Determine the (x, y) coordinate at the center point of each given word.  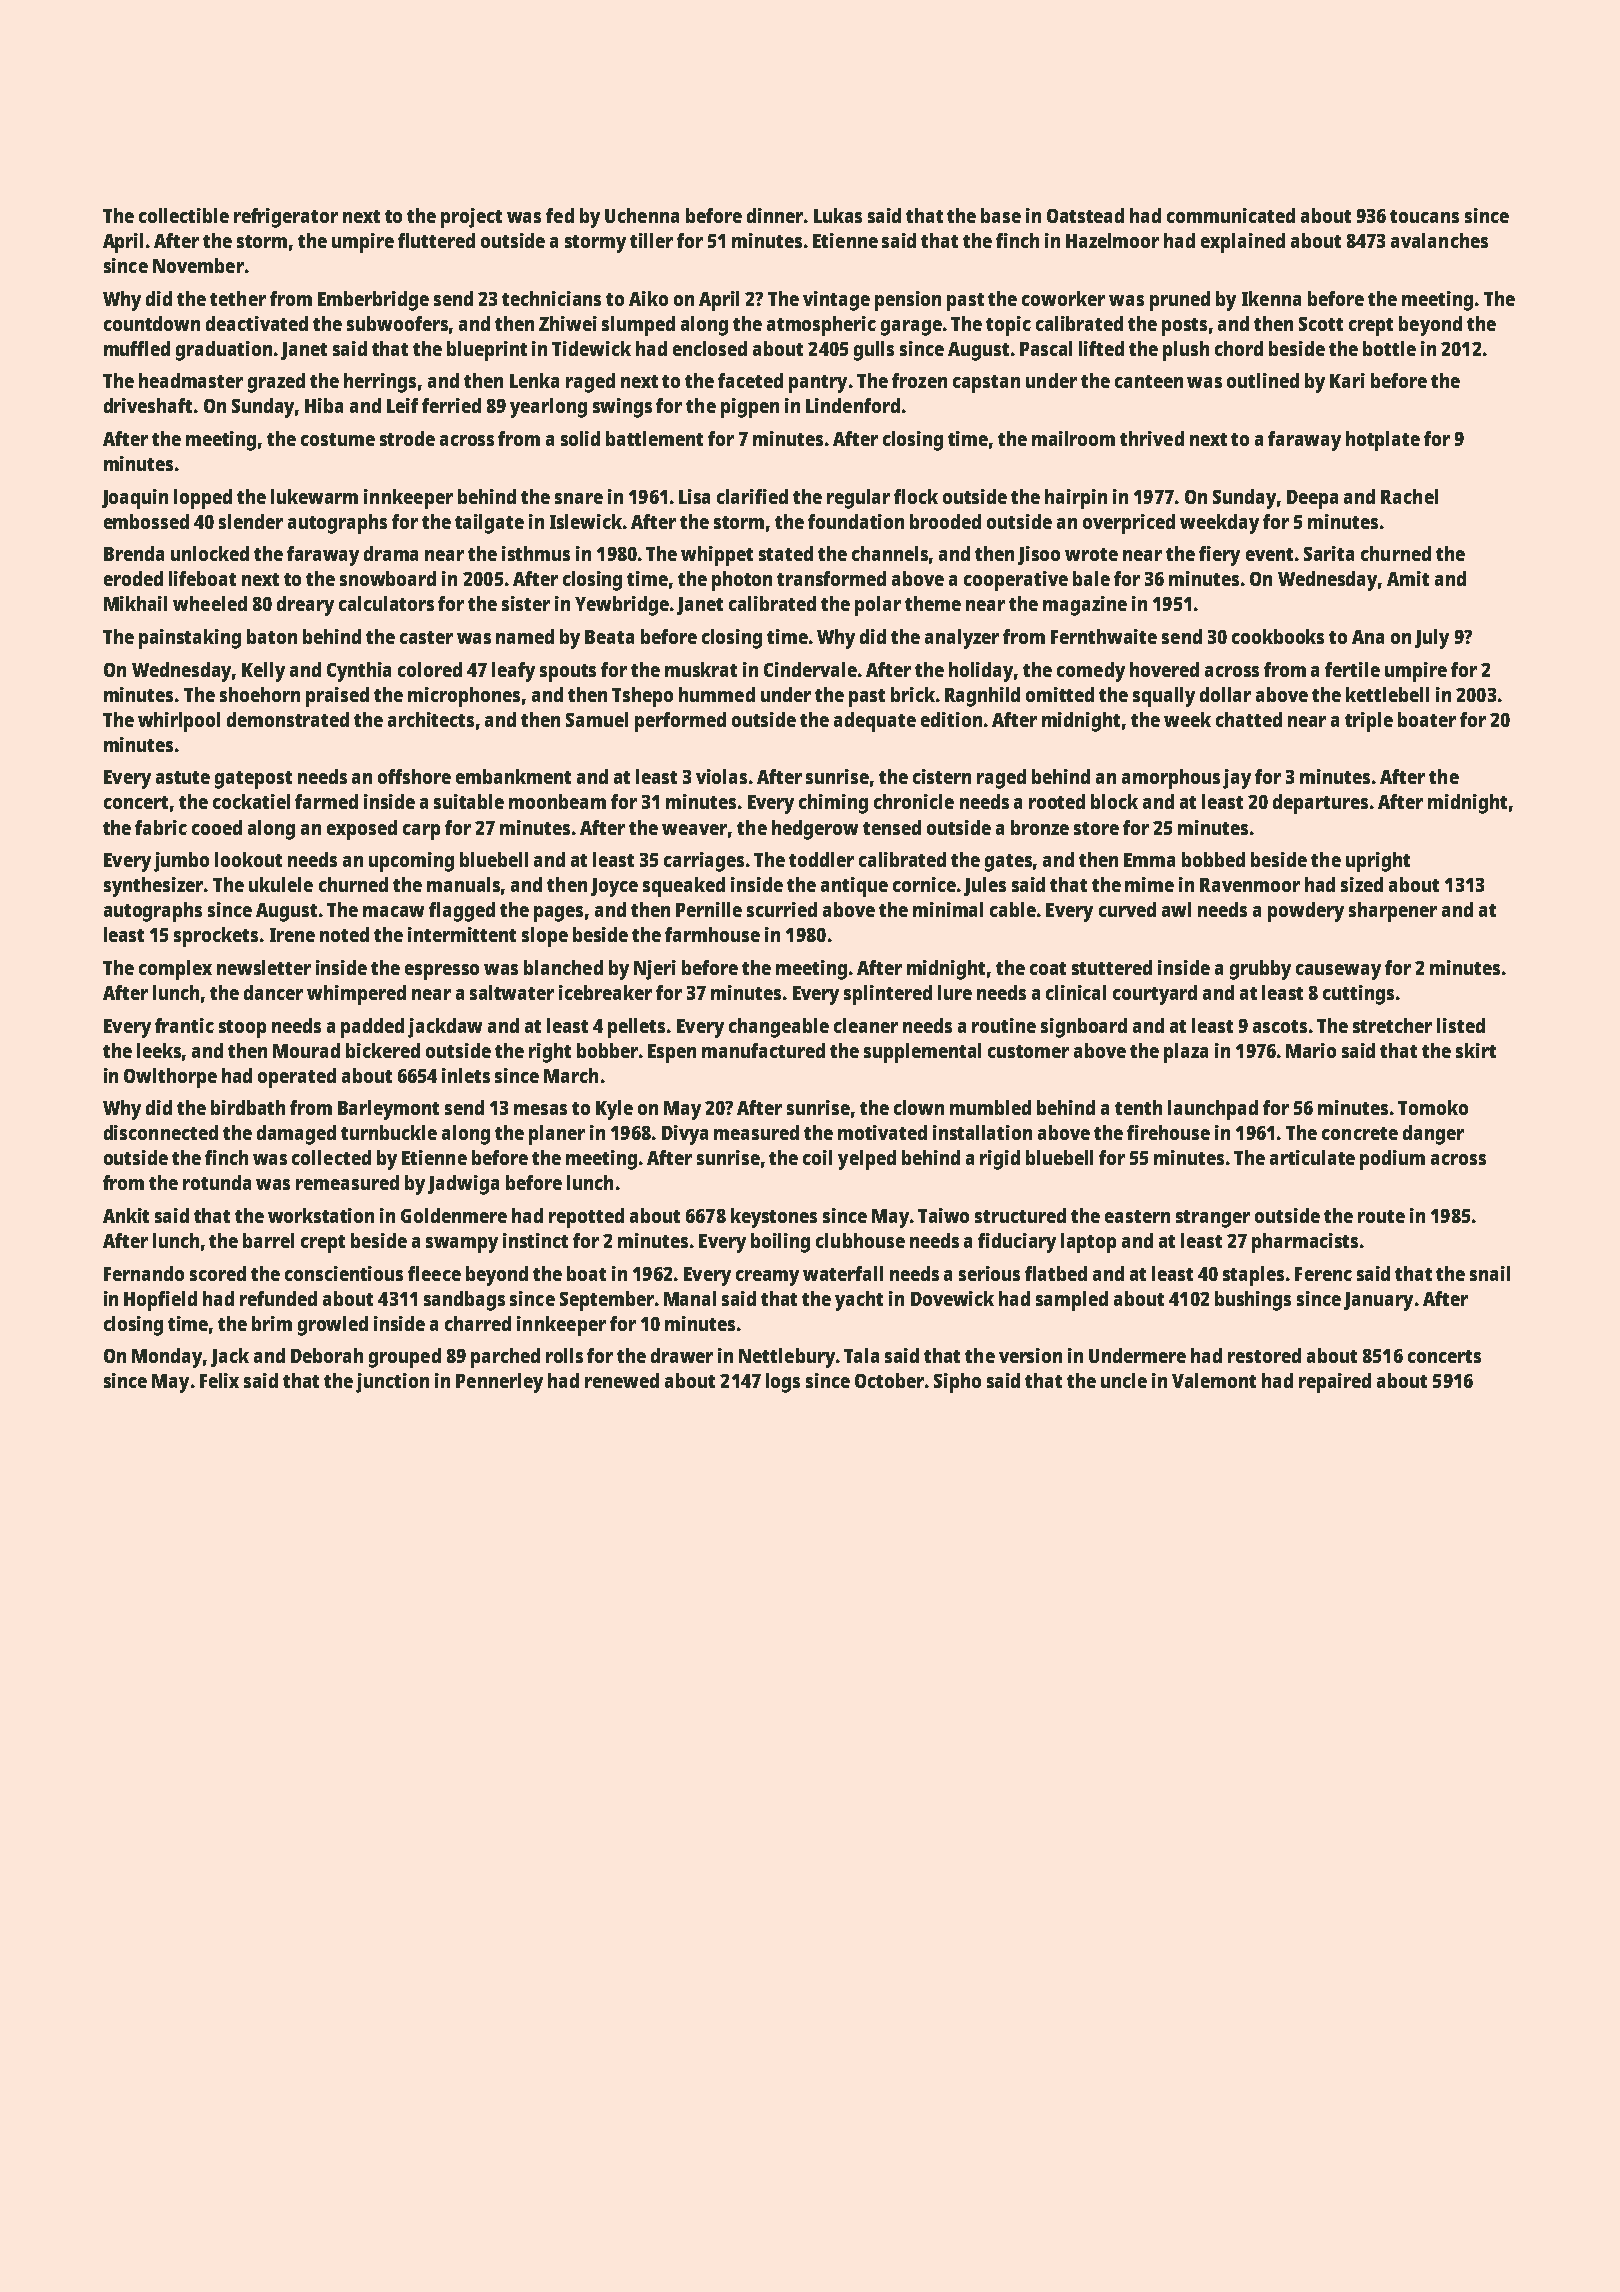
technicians (551, 298)
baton (272, 636)
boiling (780, 1243)
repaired (1335, 1383)
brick (913, 694)
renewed (622, 1380)
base (1001, 215)
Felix (219, 1380)
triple (1369, 722)
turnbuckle (389, 1132)
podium (1392, 1160)
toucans (1424, 216)
